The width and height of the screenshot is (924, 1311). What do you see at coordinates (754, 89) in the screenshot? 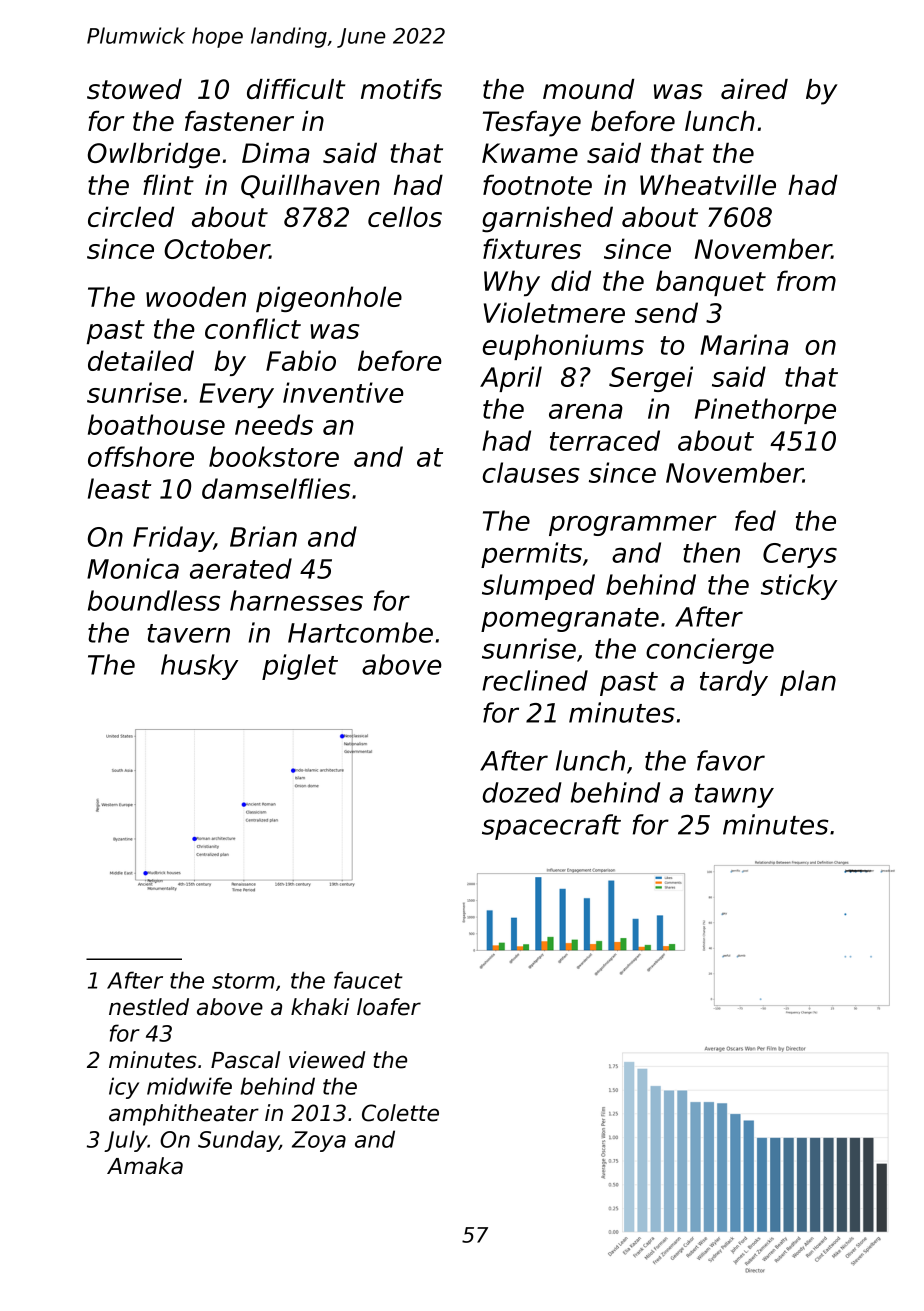
I see `aired` at bounding box center [754, 89].
